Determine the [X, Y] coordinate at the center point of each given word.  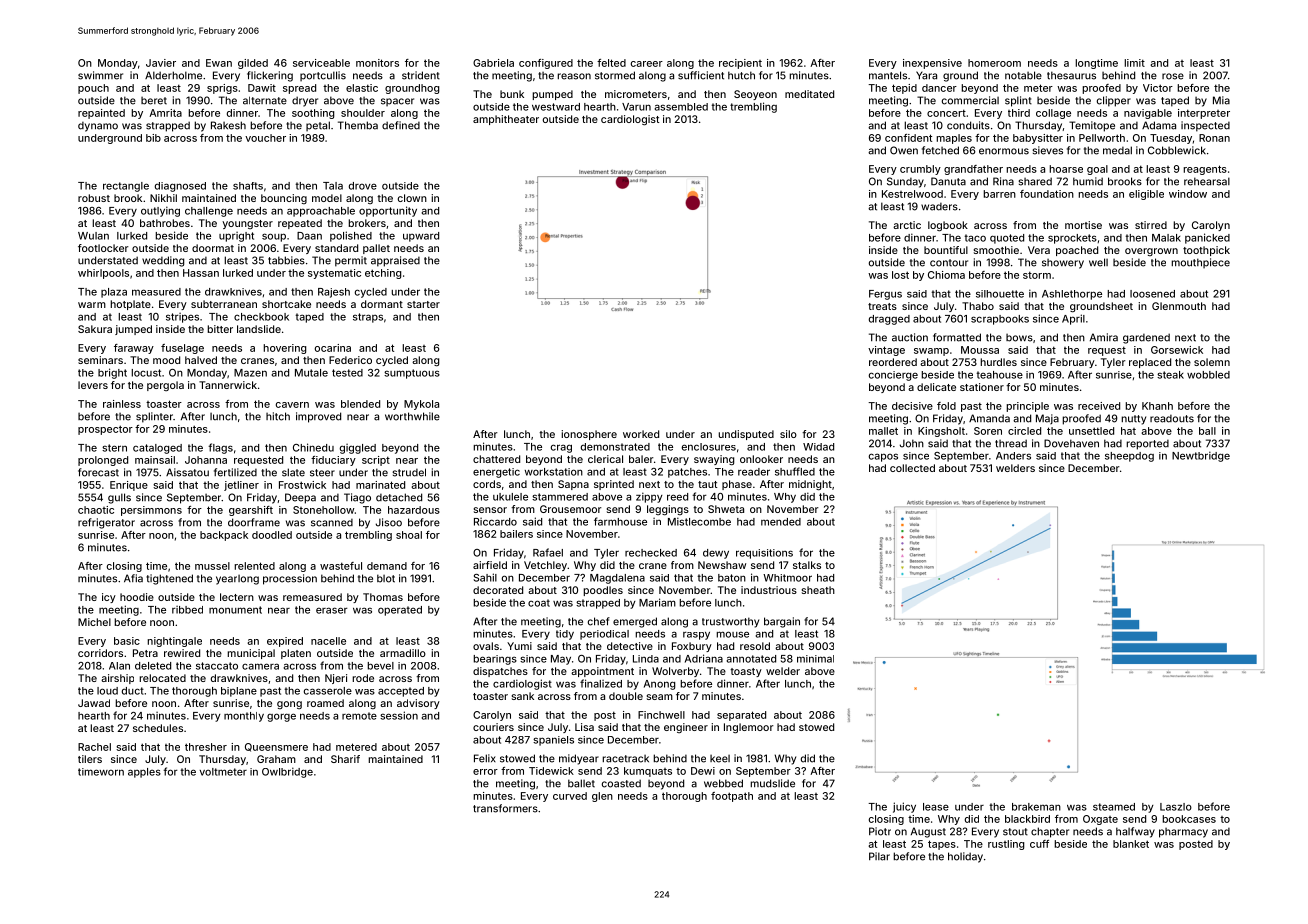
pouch [93, 89]
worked [641, 434]
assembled [681, 107]
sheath [818, 590]
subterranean [224, 304]
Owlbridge [287, 772]
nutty [1133, 420]
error [485, 772]
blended [360, 404]
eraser [332, 610]
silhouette [1000, 294]
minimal [815, 659]
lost [900, 275]
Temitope [1092, 126]
